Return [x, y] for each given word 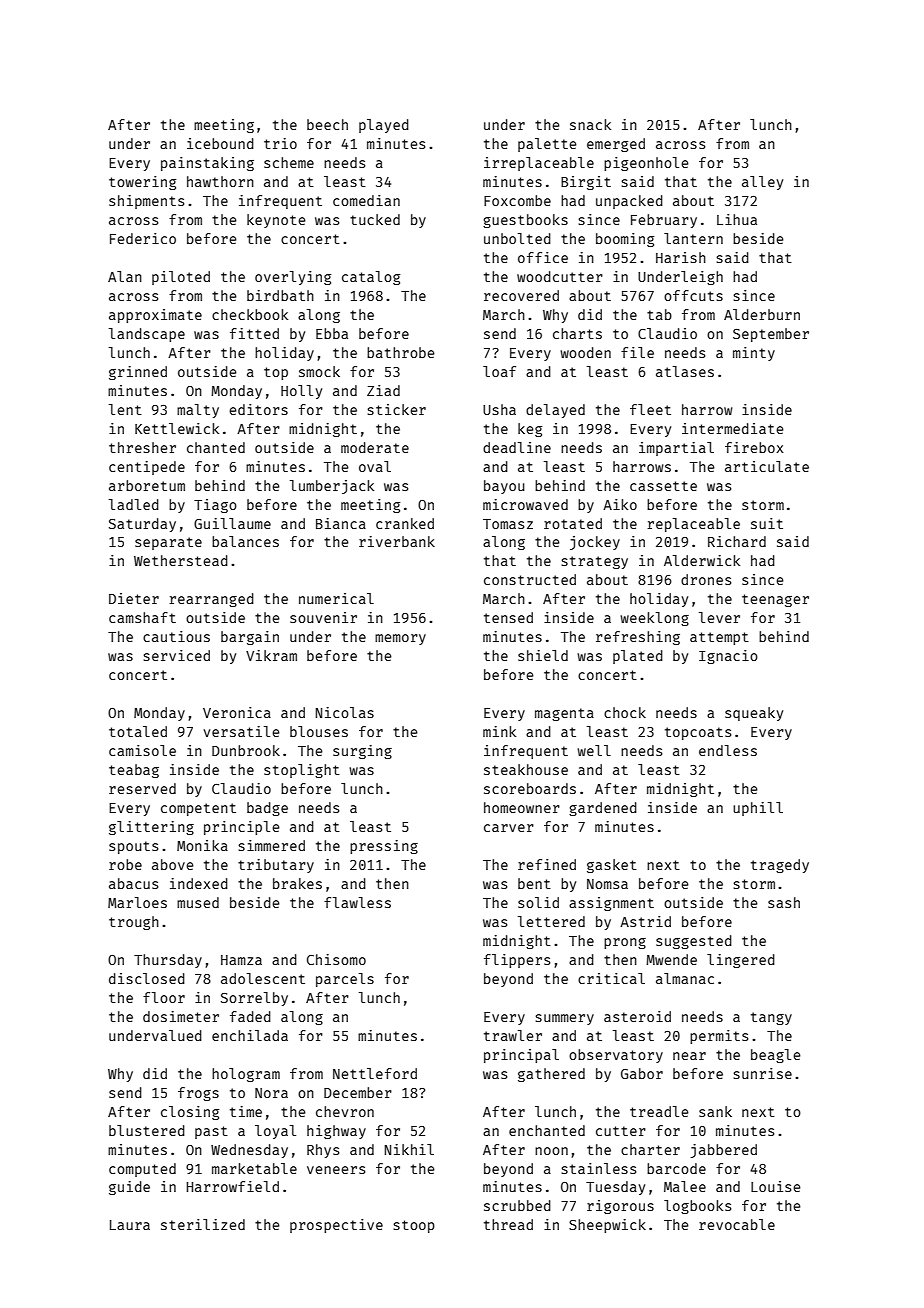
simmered [272, 845]
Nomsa [607, 884]
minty [754, 354]
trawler [513, 1035]
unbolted [517, 238]
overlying [293, 278]
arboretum [147, 485]
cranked [405, 523]
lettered [551, 921]
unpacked [629, 202]
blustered [147, 1130]
